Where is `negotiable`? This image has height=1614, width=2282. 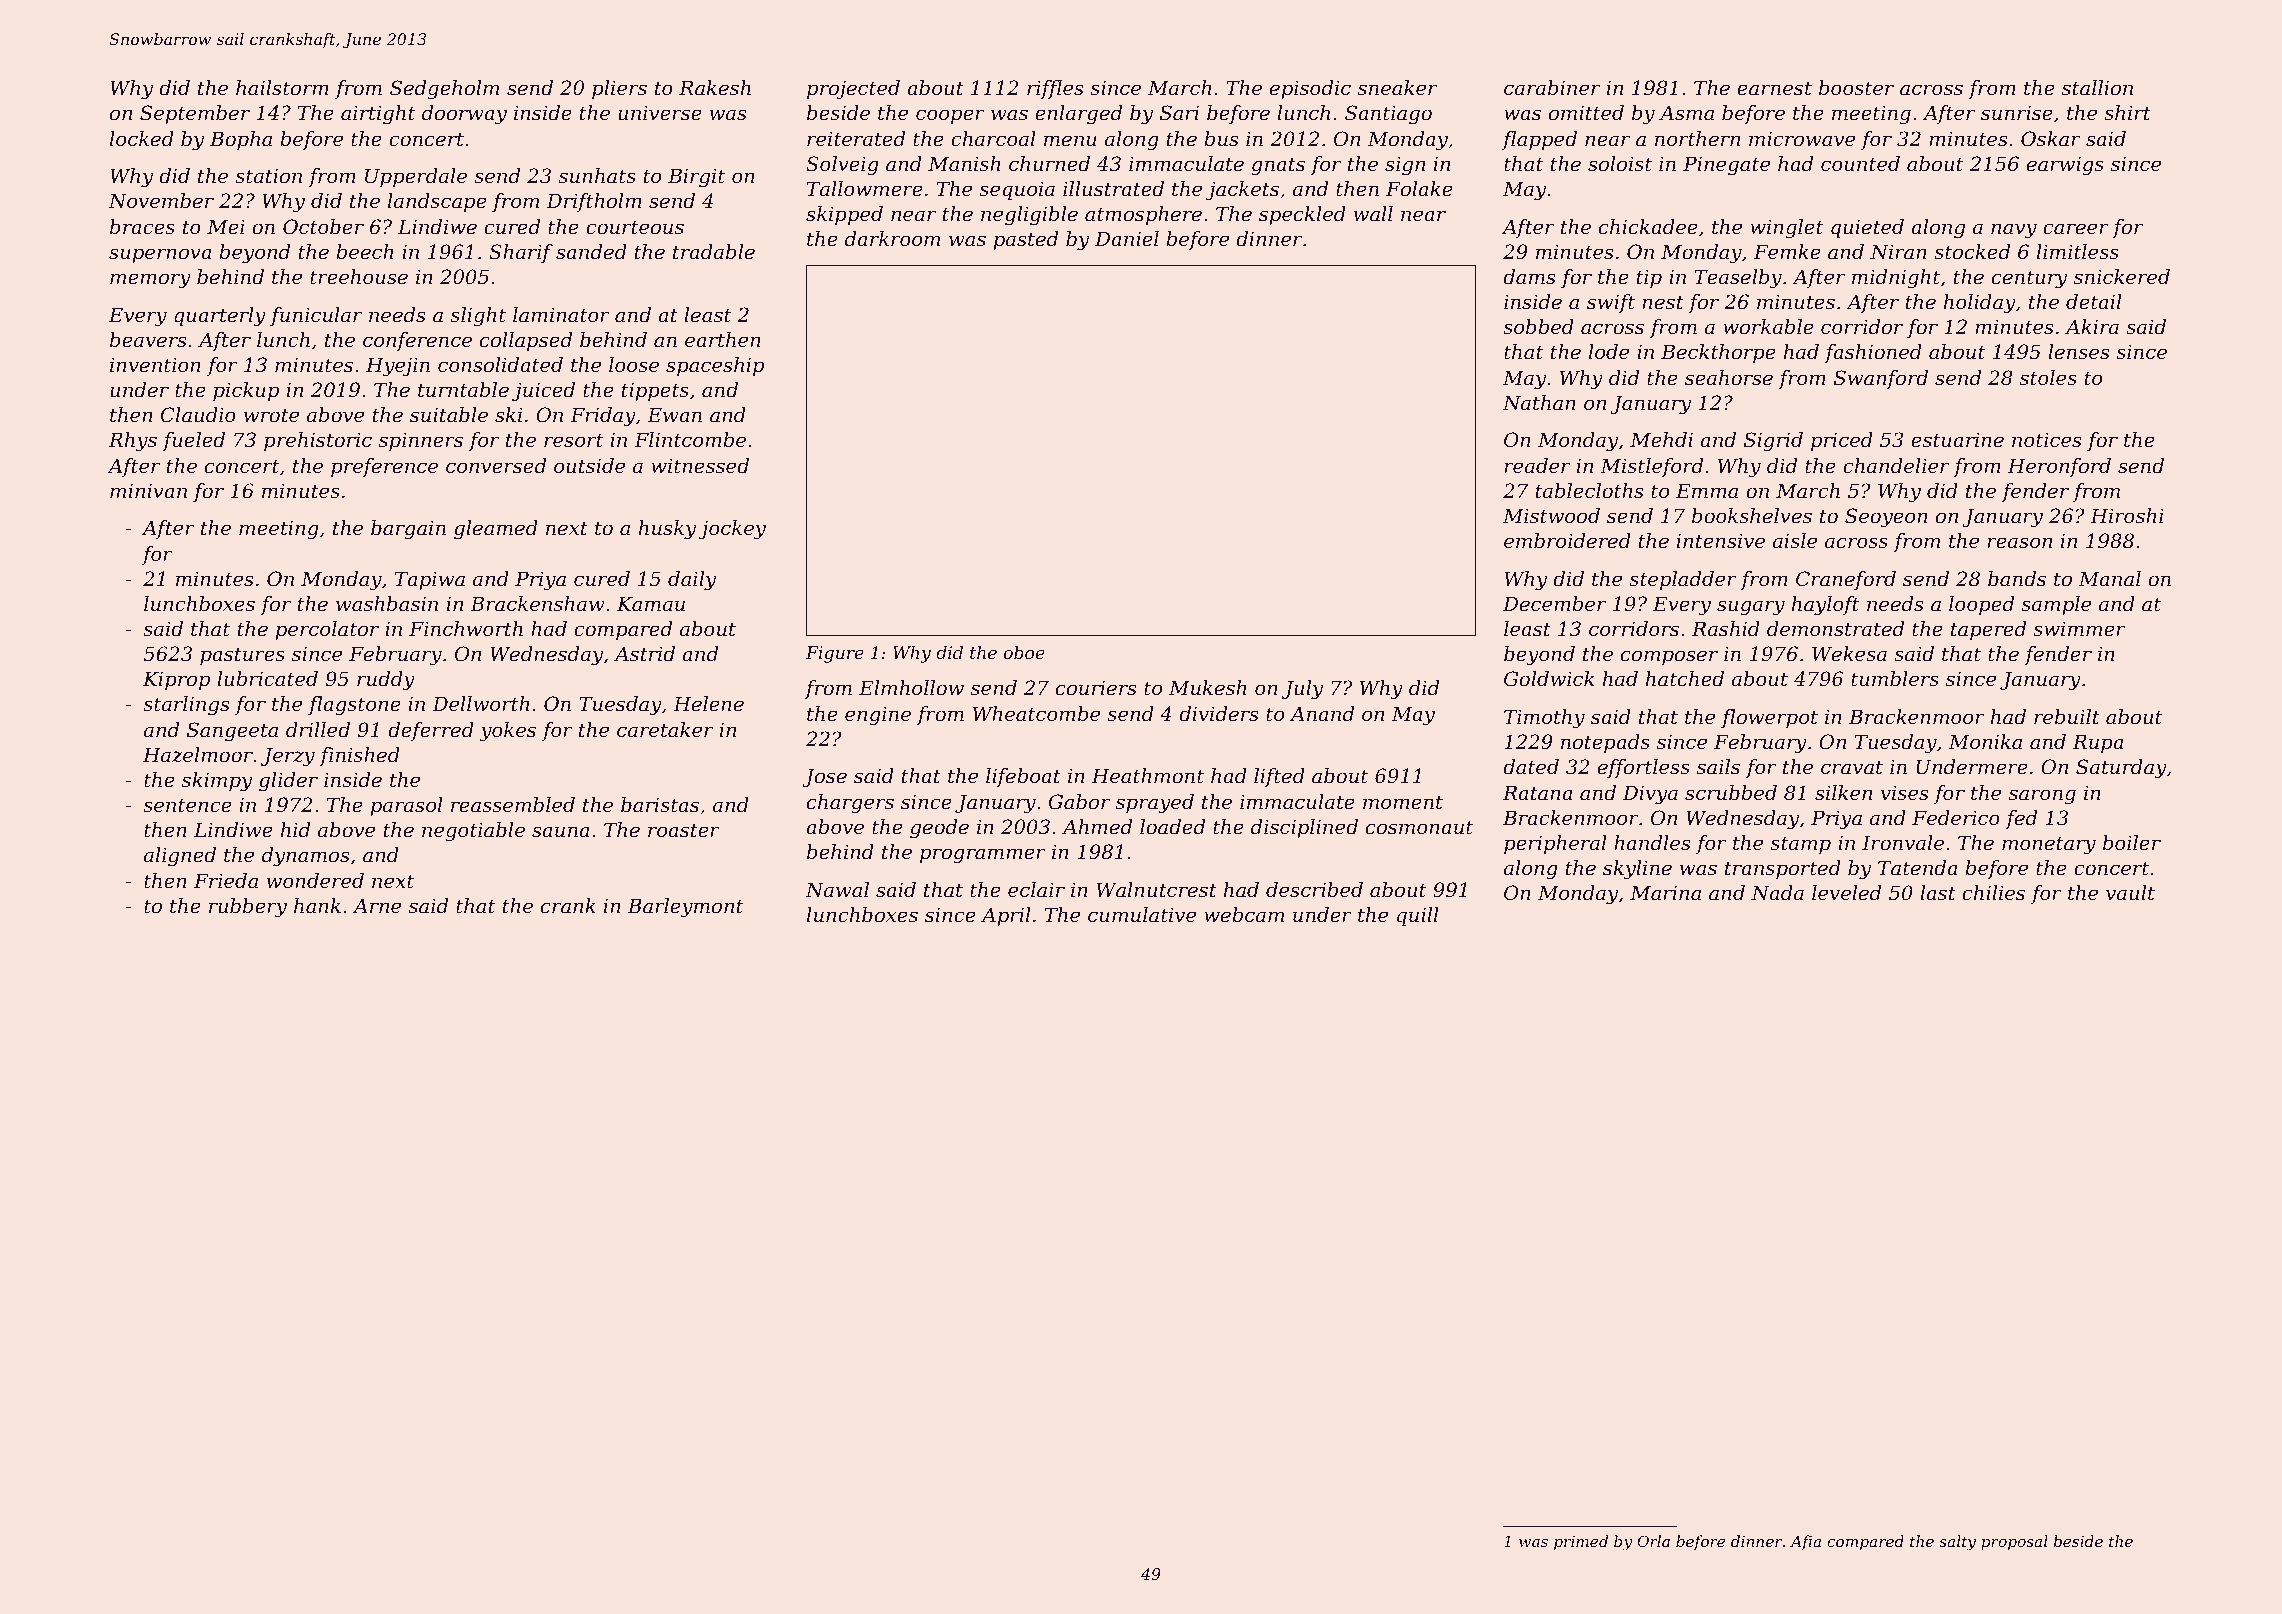
negotiable is located at coordinates (473, 832).
